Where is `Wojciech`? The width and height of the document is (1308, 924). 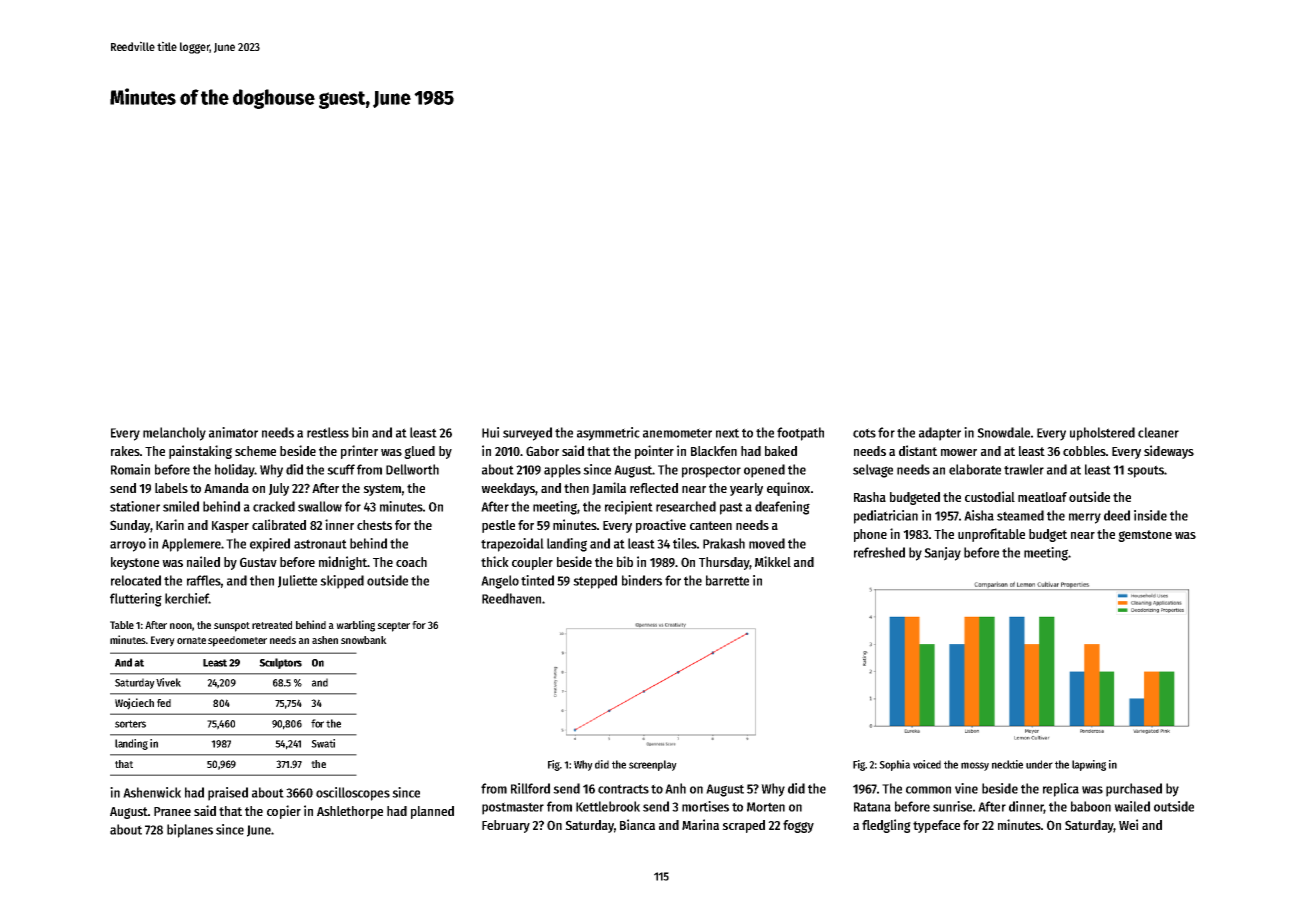 Wojciech is located at coordinates (134, 704).
